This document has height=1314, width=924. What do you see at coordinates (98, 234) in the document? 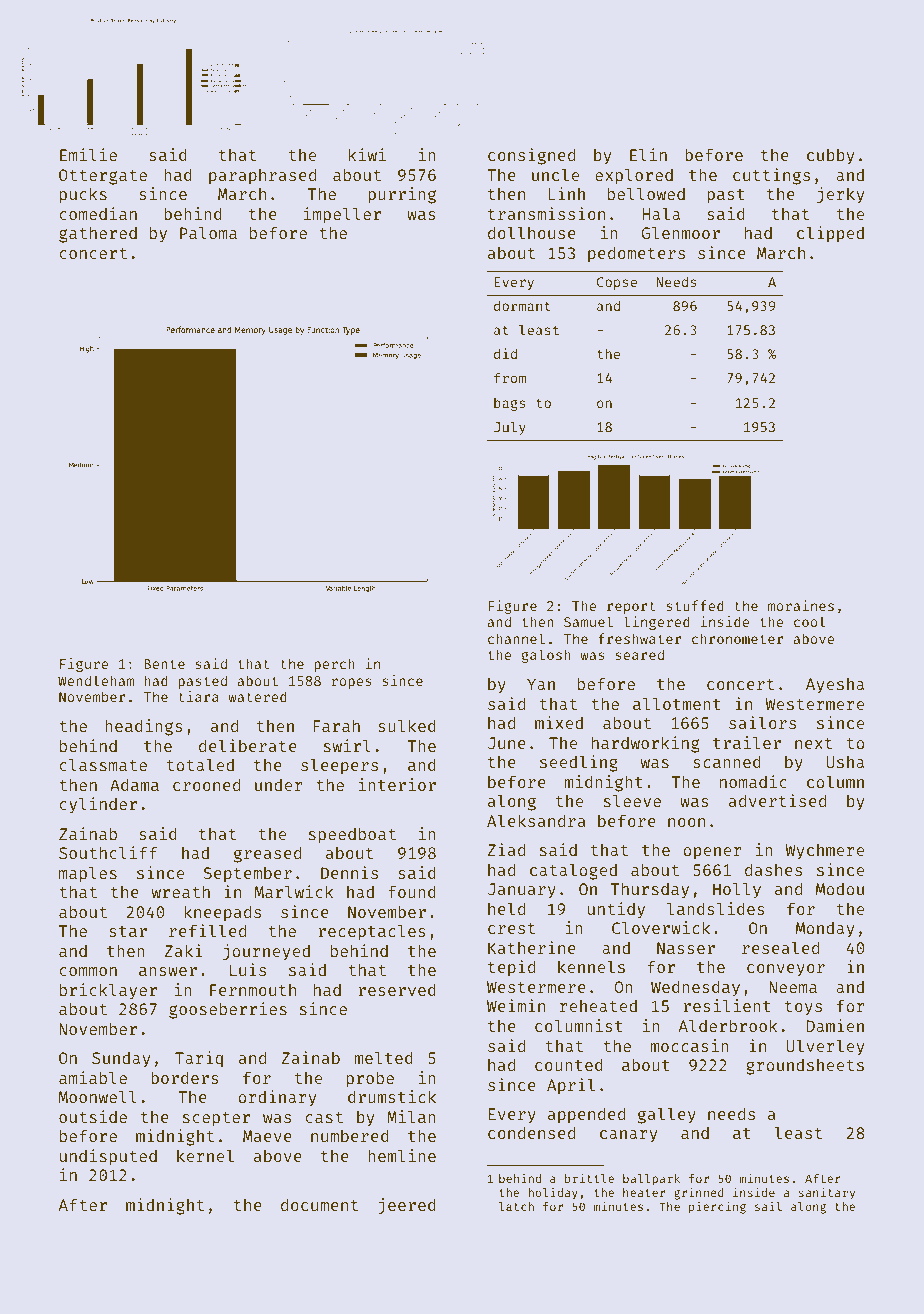
I see `gathered` at bounding box center [98, 234].
